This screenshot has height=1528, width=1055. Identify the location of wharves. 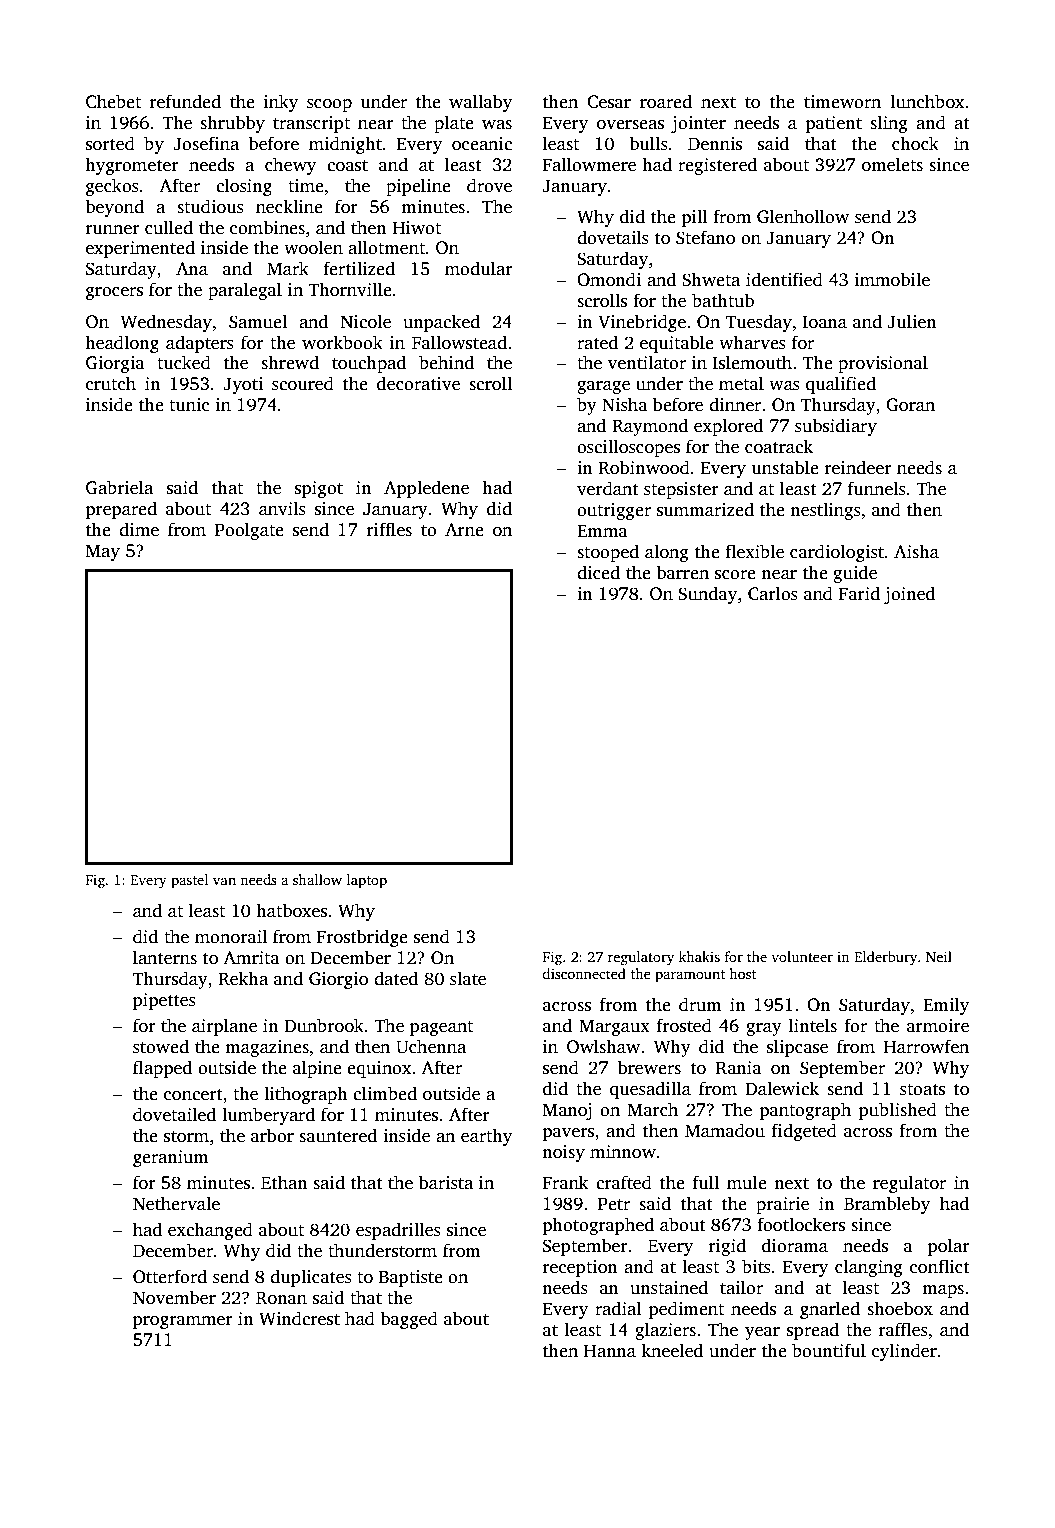
(752, 342).
